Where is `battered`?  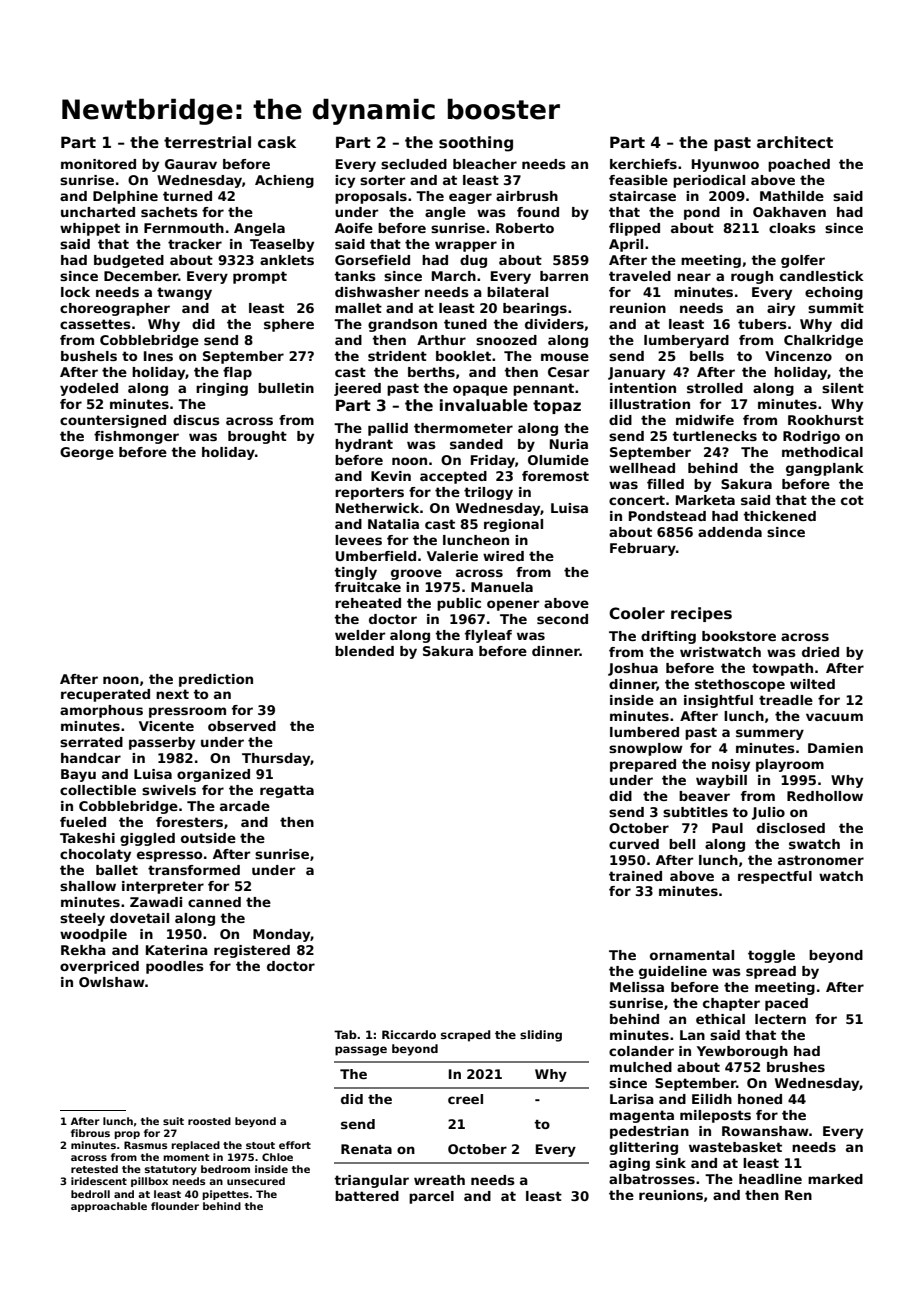 battered is located at coordinates (367, 1196).
